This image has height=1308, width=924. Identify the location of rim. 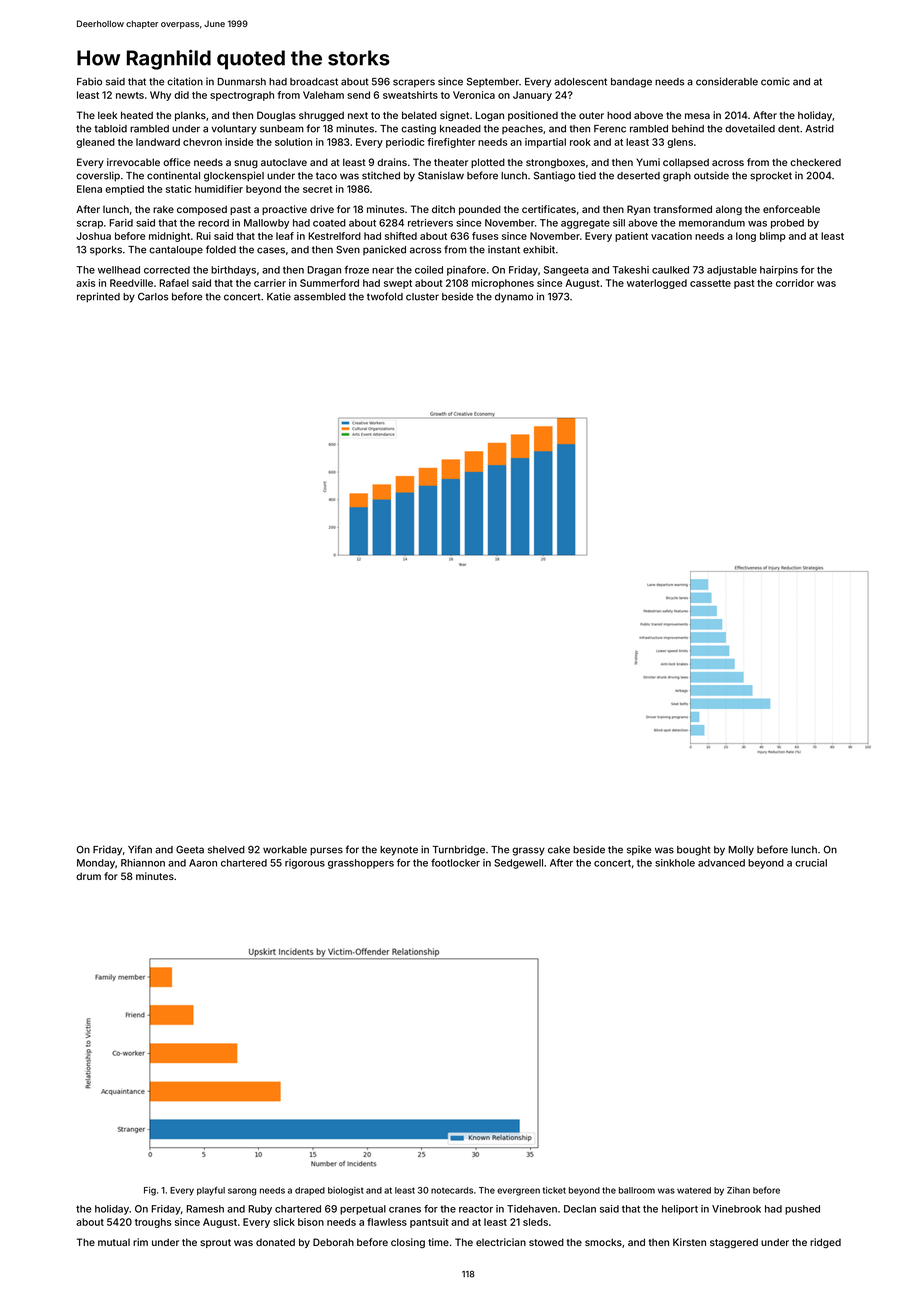
(140, 1242).
